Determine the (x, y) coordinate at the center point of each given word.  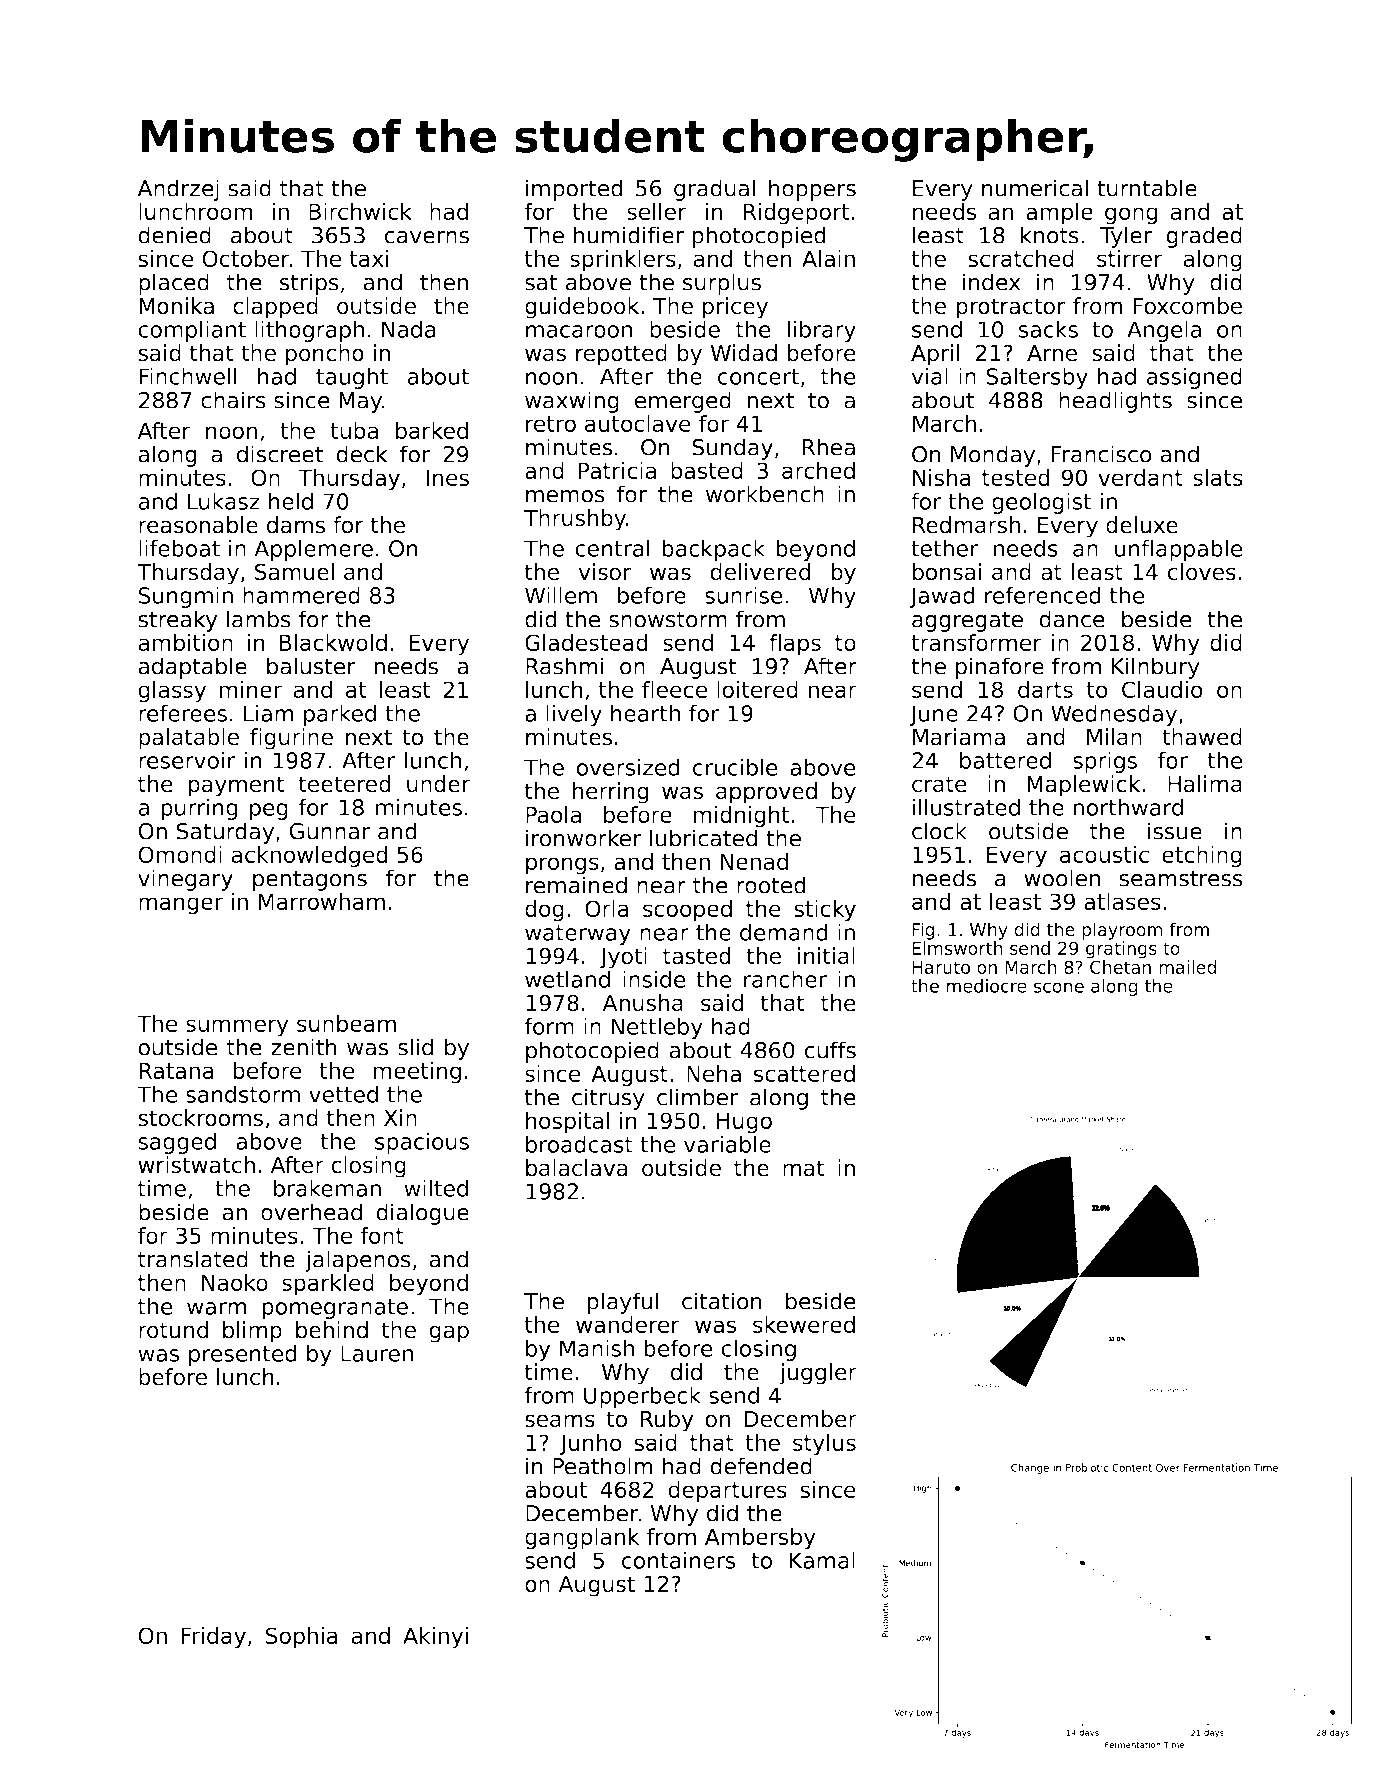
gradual (714, 190)
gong (1131, 216)
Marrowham (322, 901)
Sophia (302, 1638)
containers (678, 1560)
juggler (818, 1374)
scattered (804, 1073)
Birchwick (360, 211)
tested (1016, 477)
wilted (436, 1188)
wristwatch (196, 1165)
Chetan (1120, 967)
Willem (561, 595)
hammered (301, 595)
